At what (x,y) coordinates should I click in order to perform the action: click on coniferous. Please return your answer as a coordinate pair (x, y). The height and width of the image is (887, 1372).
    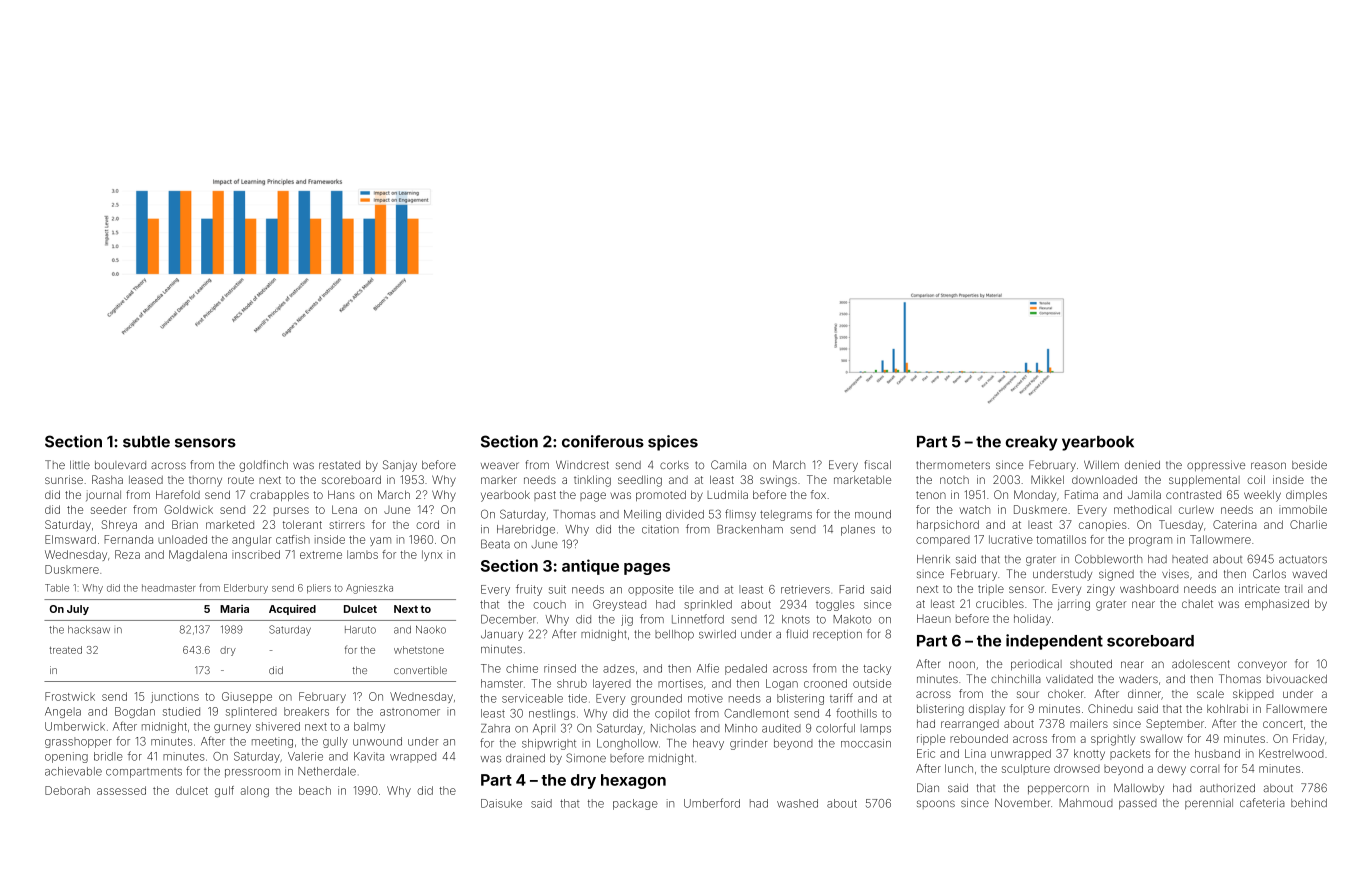
    Looking at the image, I should click on (603, 441).
